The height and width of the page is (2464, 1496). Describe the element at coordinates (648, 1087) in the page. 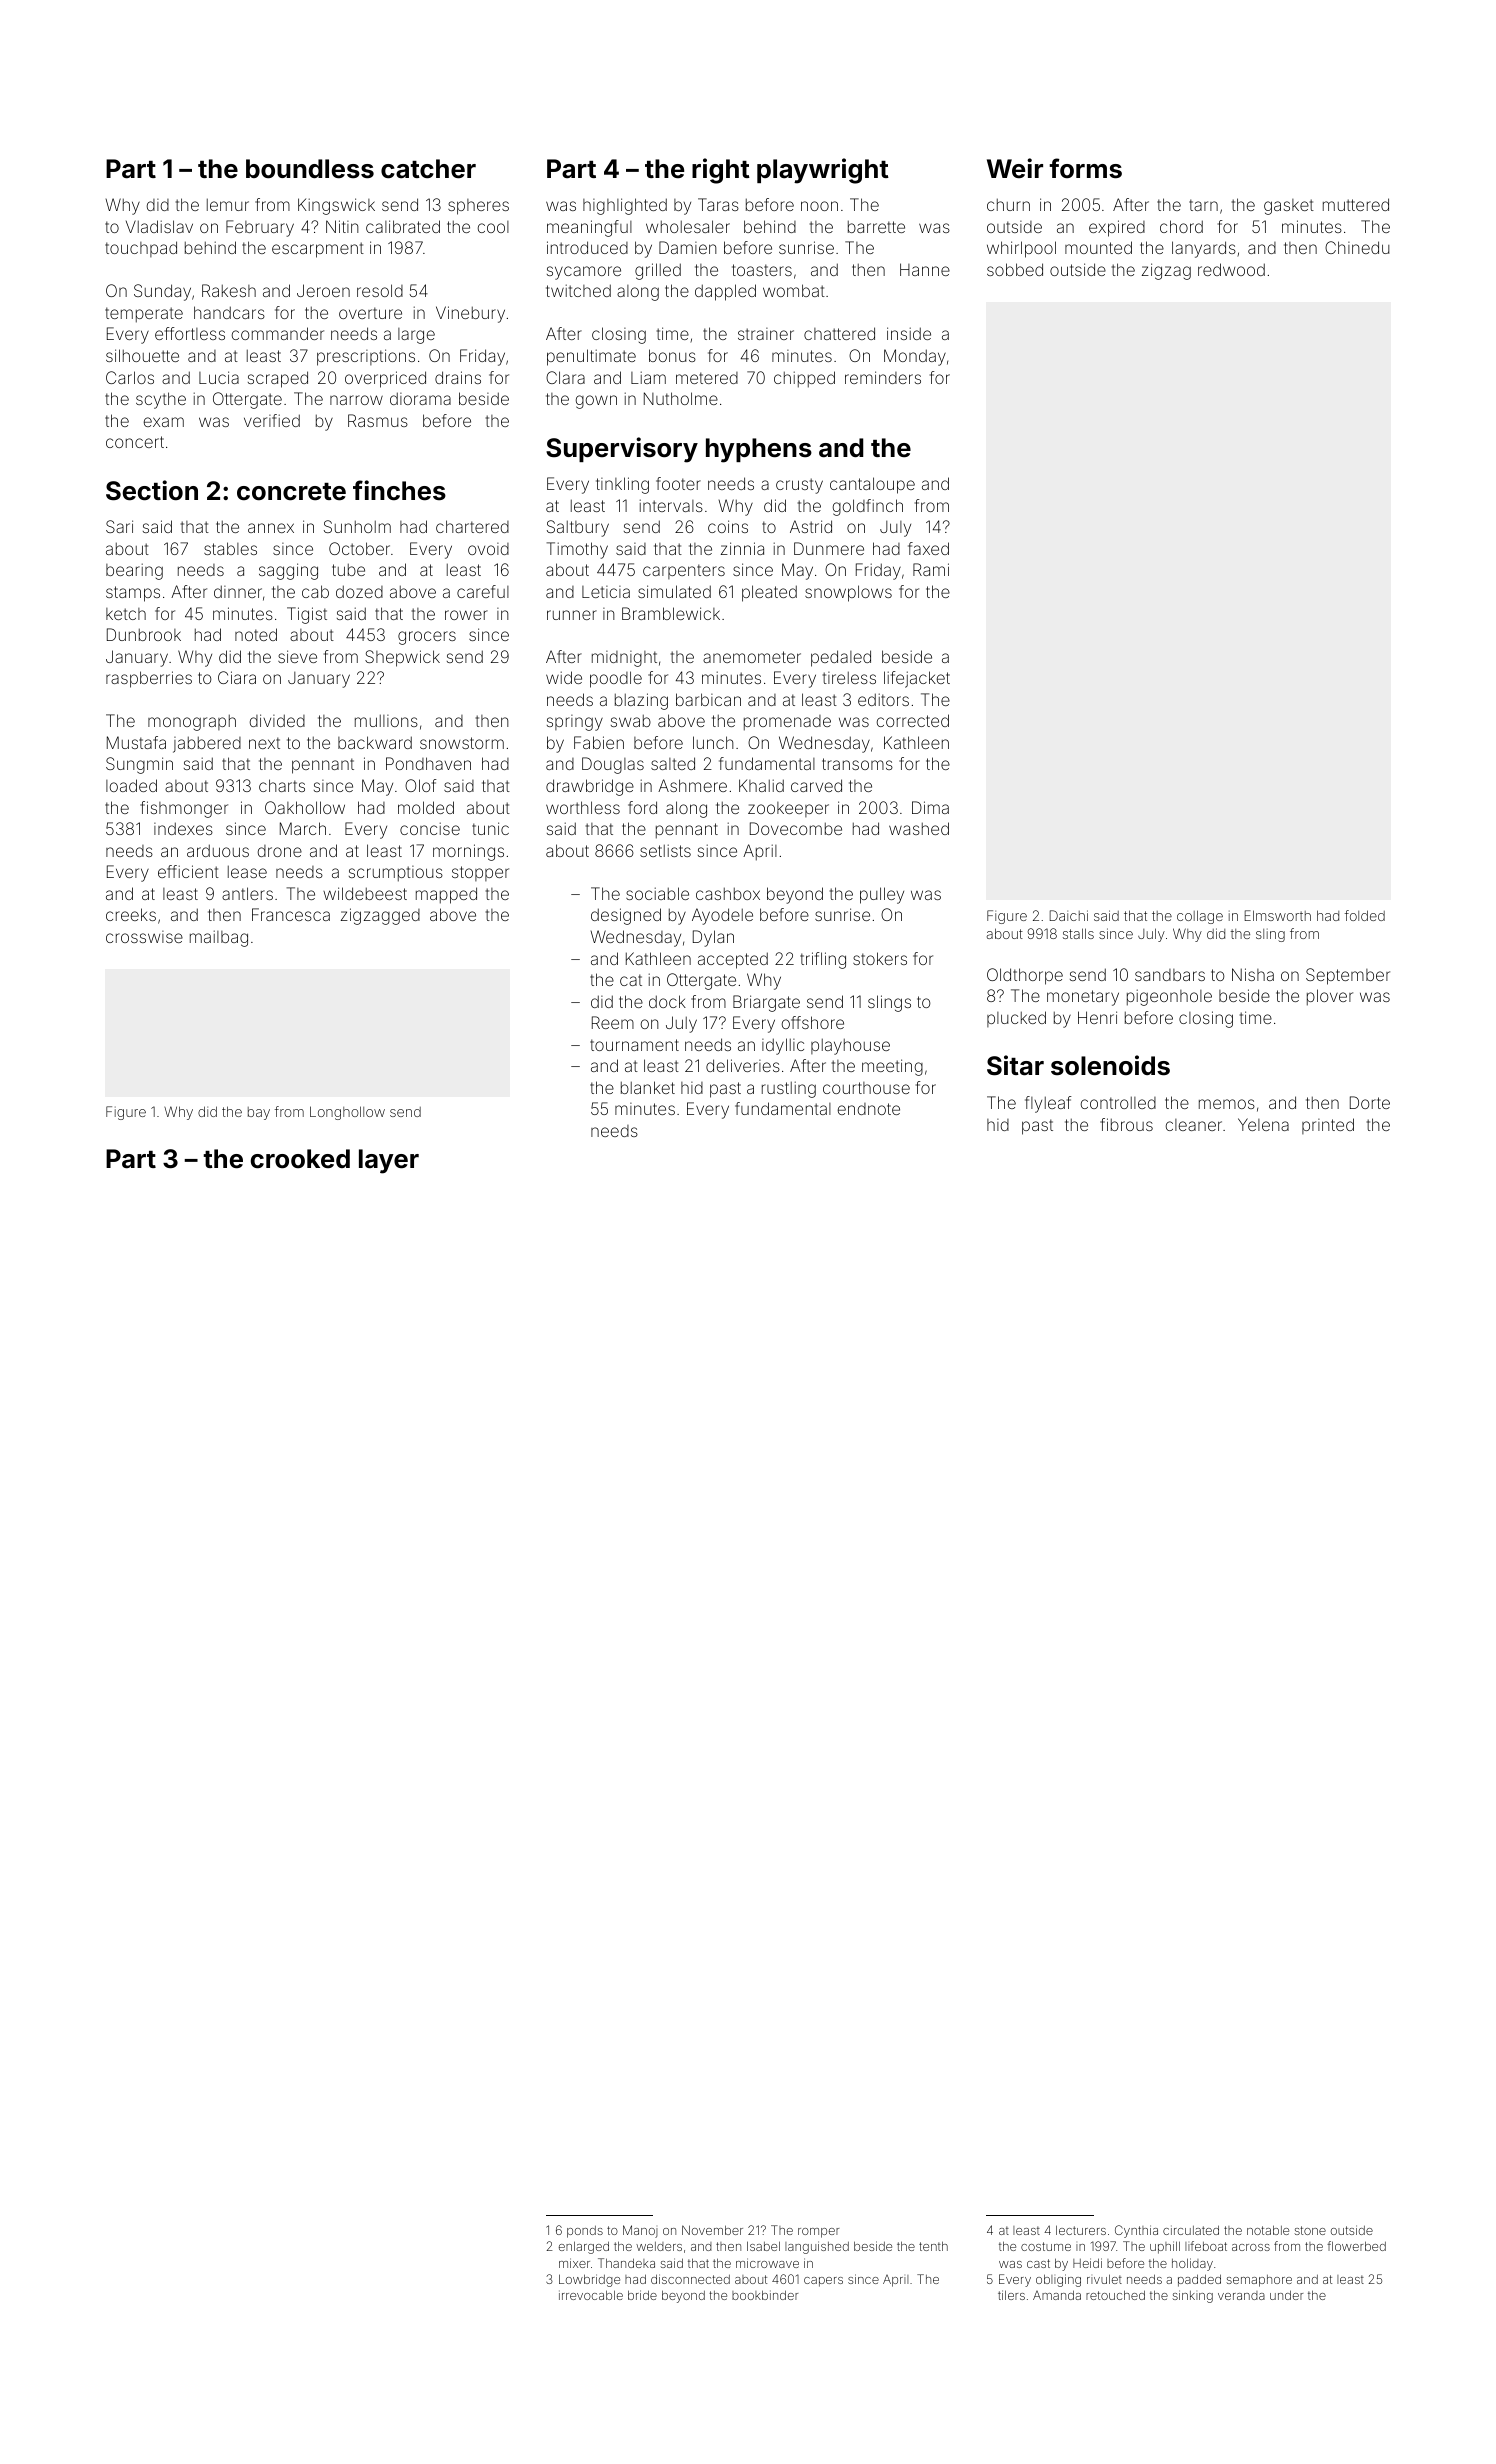

I see `blanket` at that location.
